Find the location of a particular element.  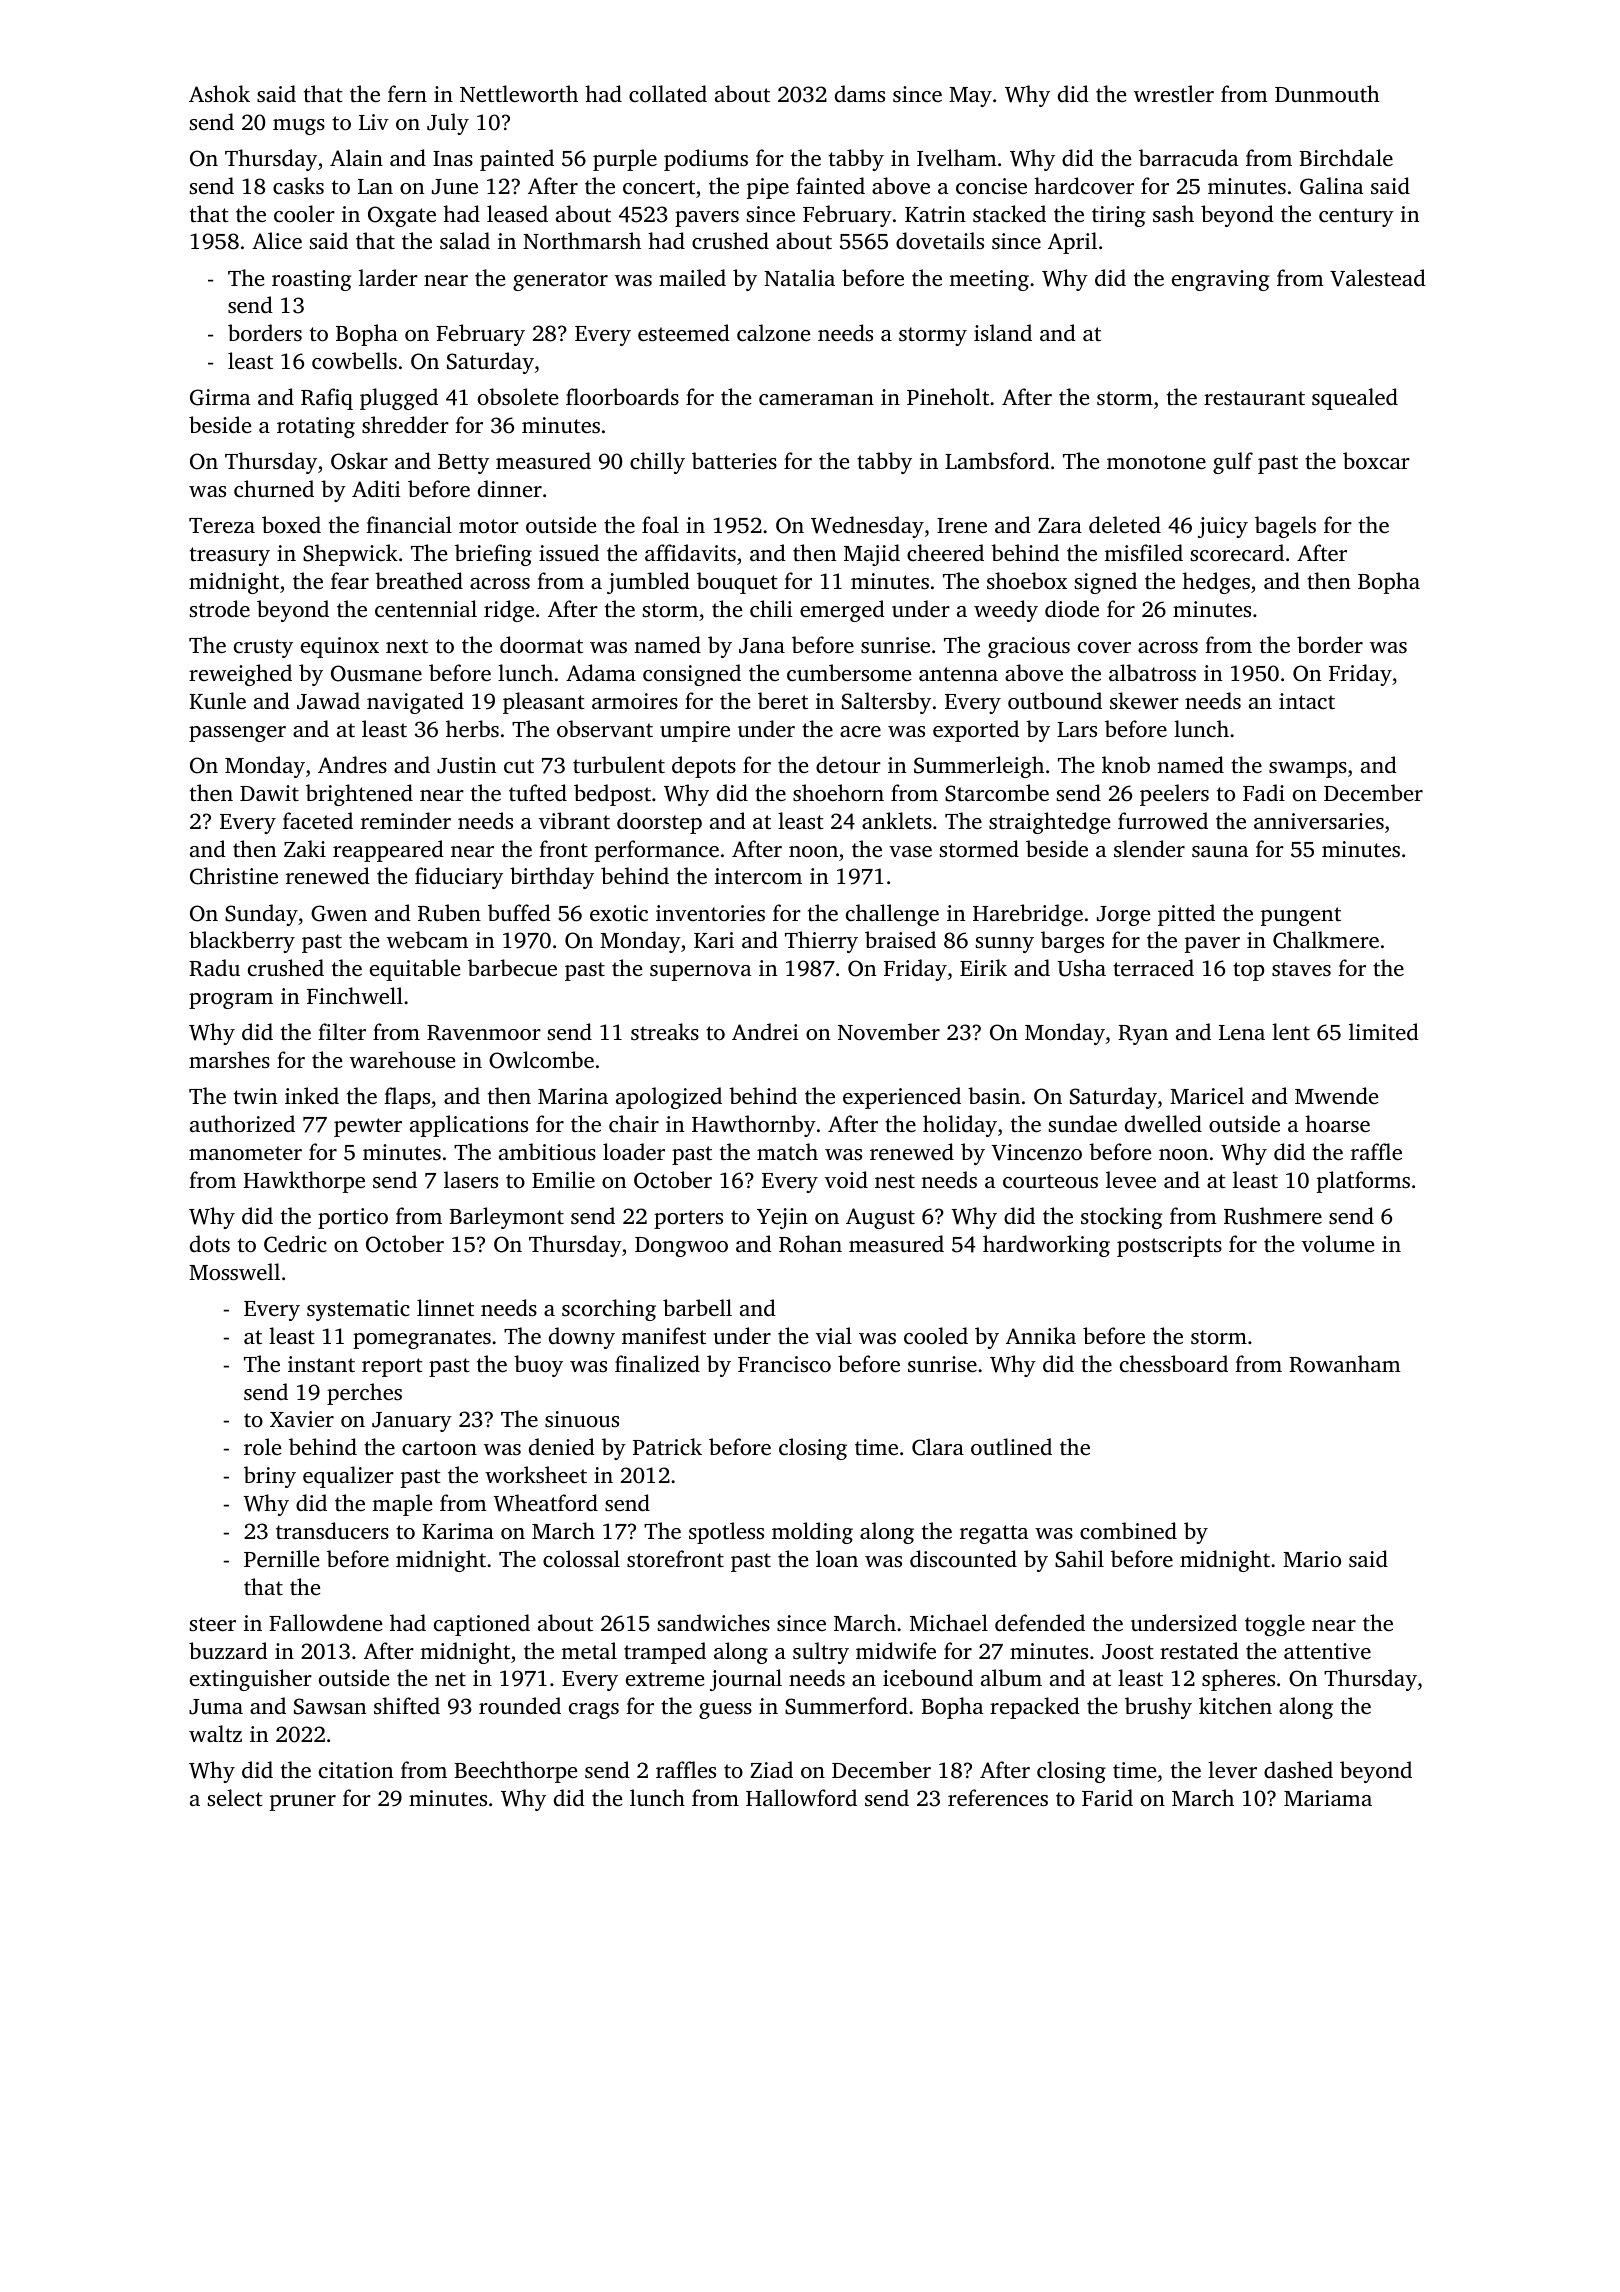

Sunday is located at coordinates (261, 915).
